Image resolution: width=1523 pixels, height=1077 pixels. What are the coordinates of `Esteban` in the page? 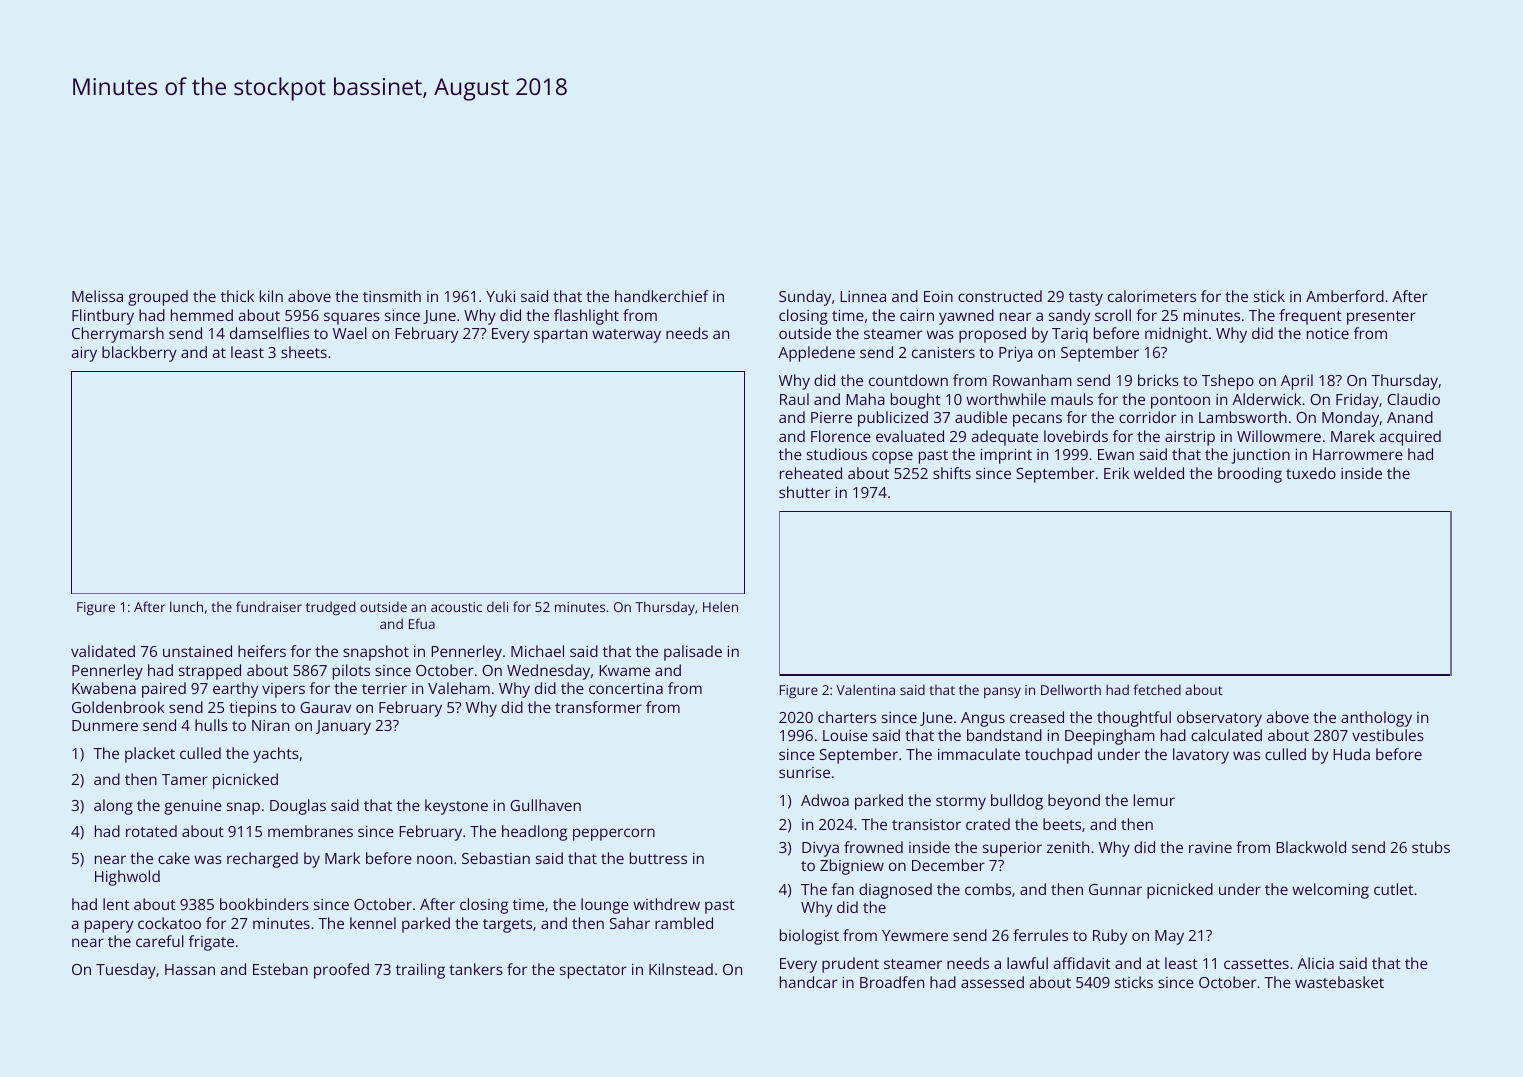 It's located at (280, 969).
